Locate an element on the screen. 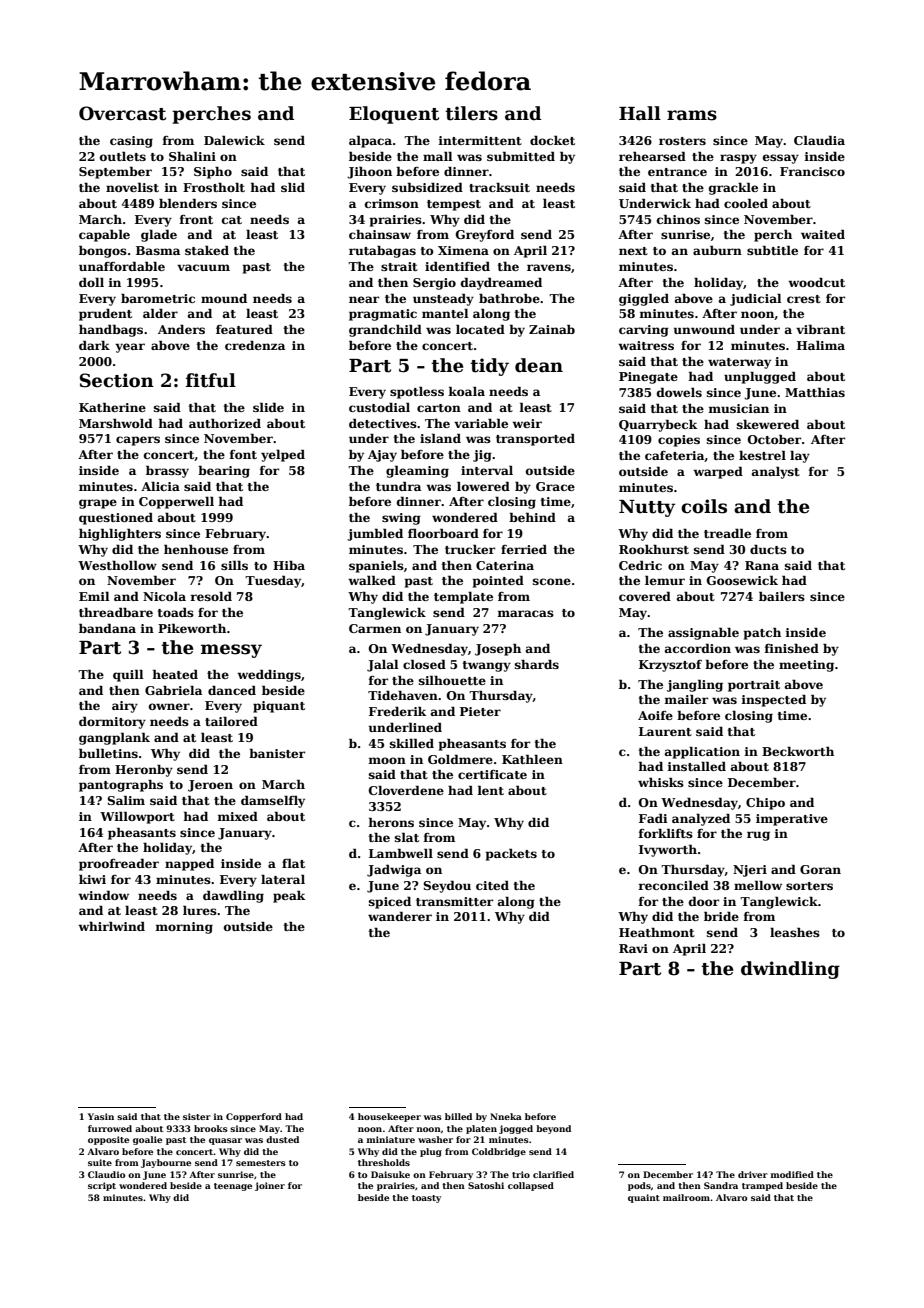  tracksuit is located at coordinates (499, 187).
